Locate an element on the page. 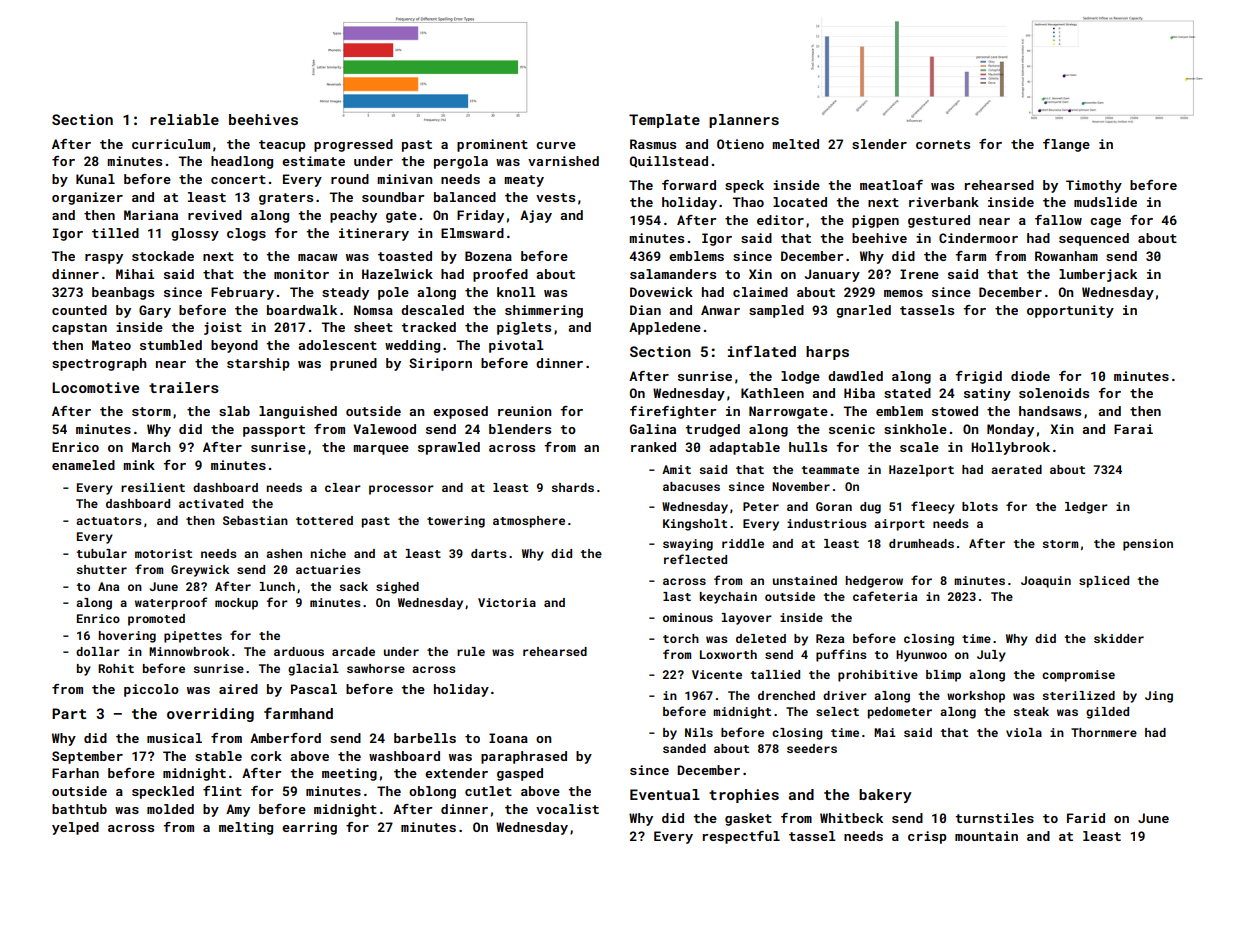 Image resolution: width=1233 pixels, height=952 pixels. cutlet is located at coordinates (488, 791).
